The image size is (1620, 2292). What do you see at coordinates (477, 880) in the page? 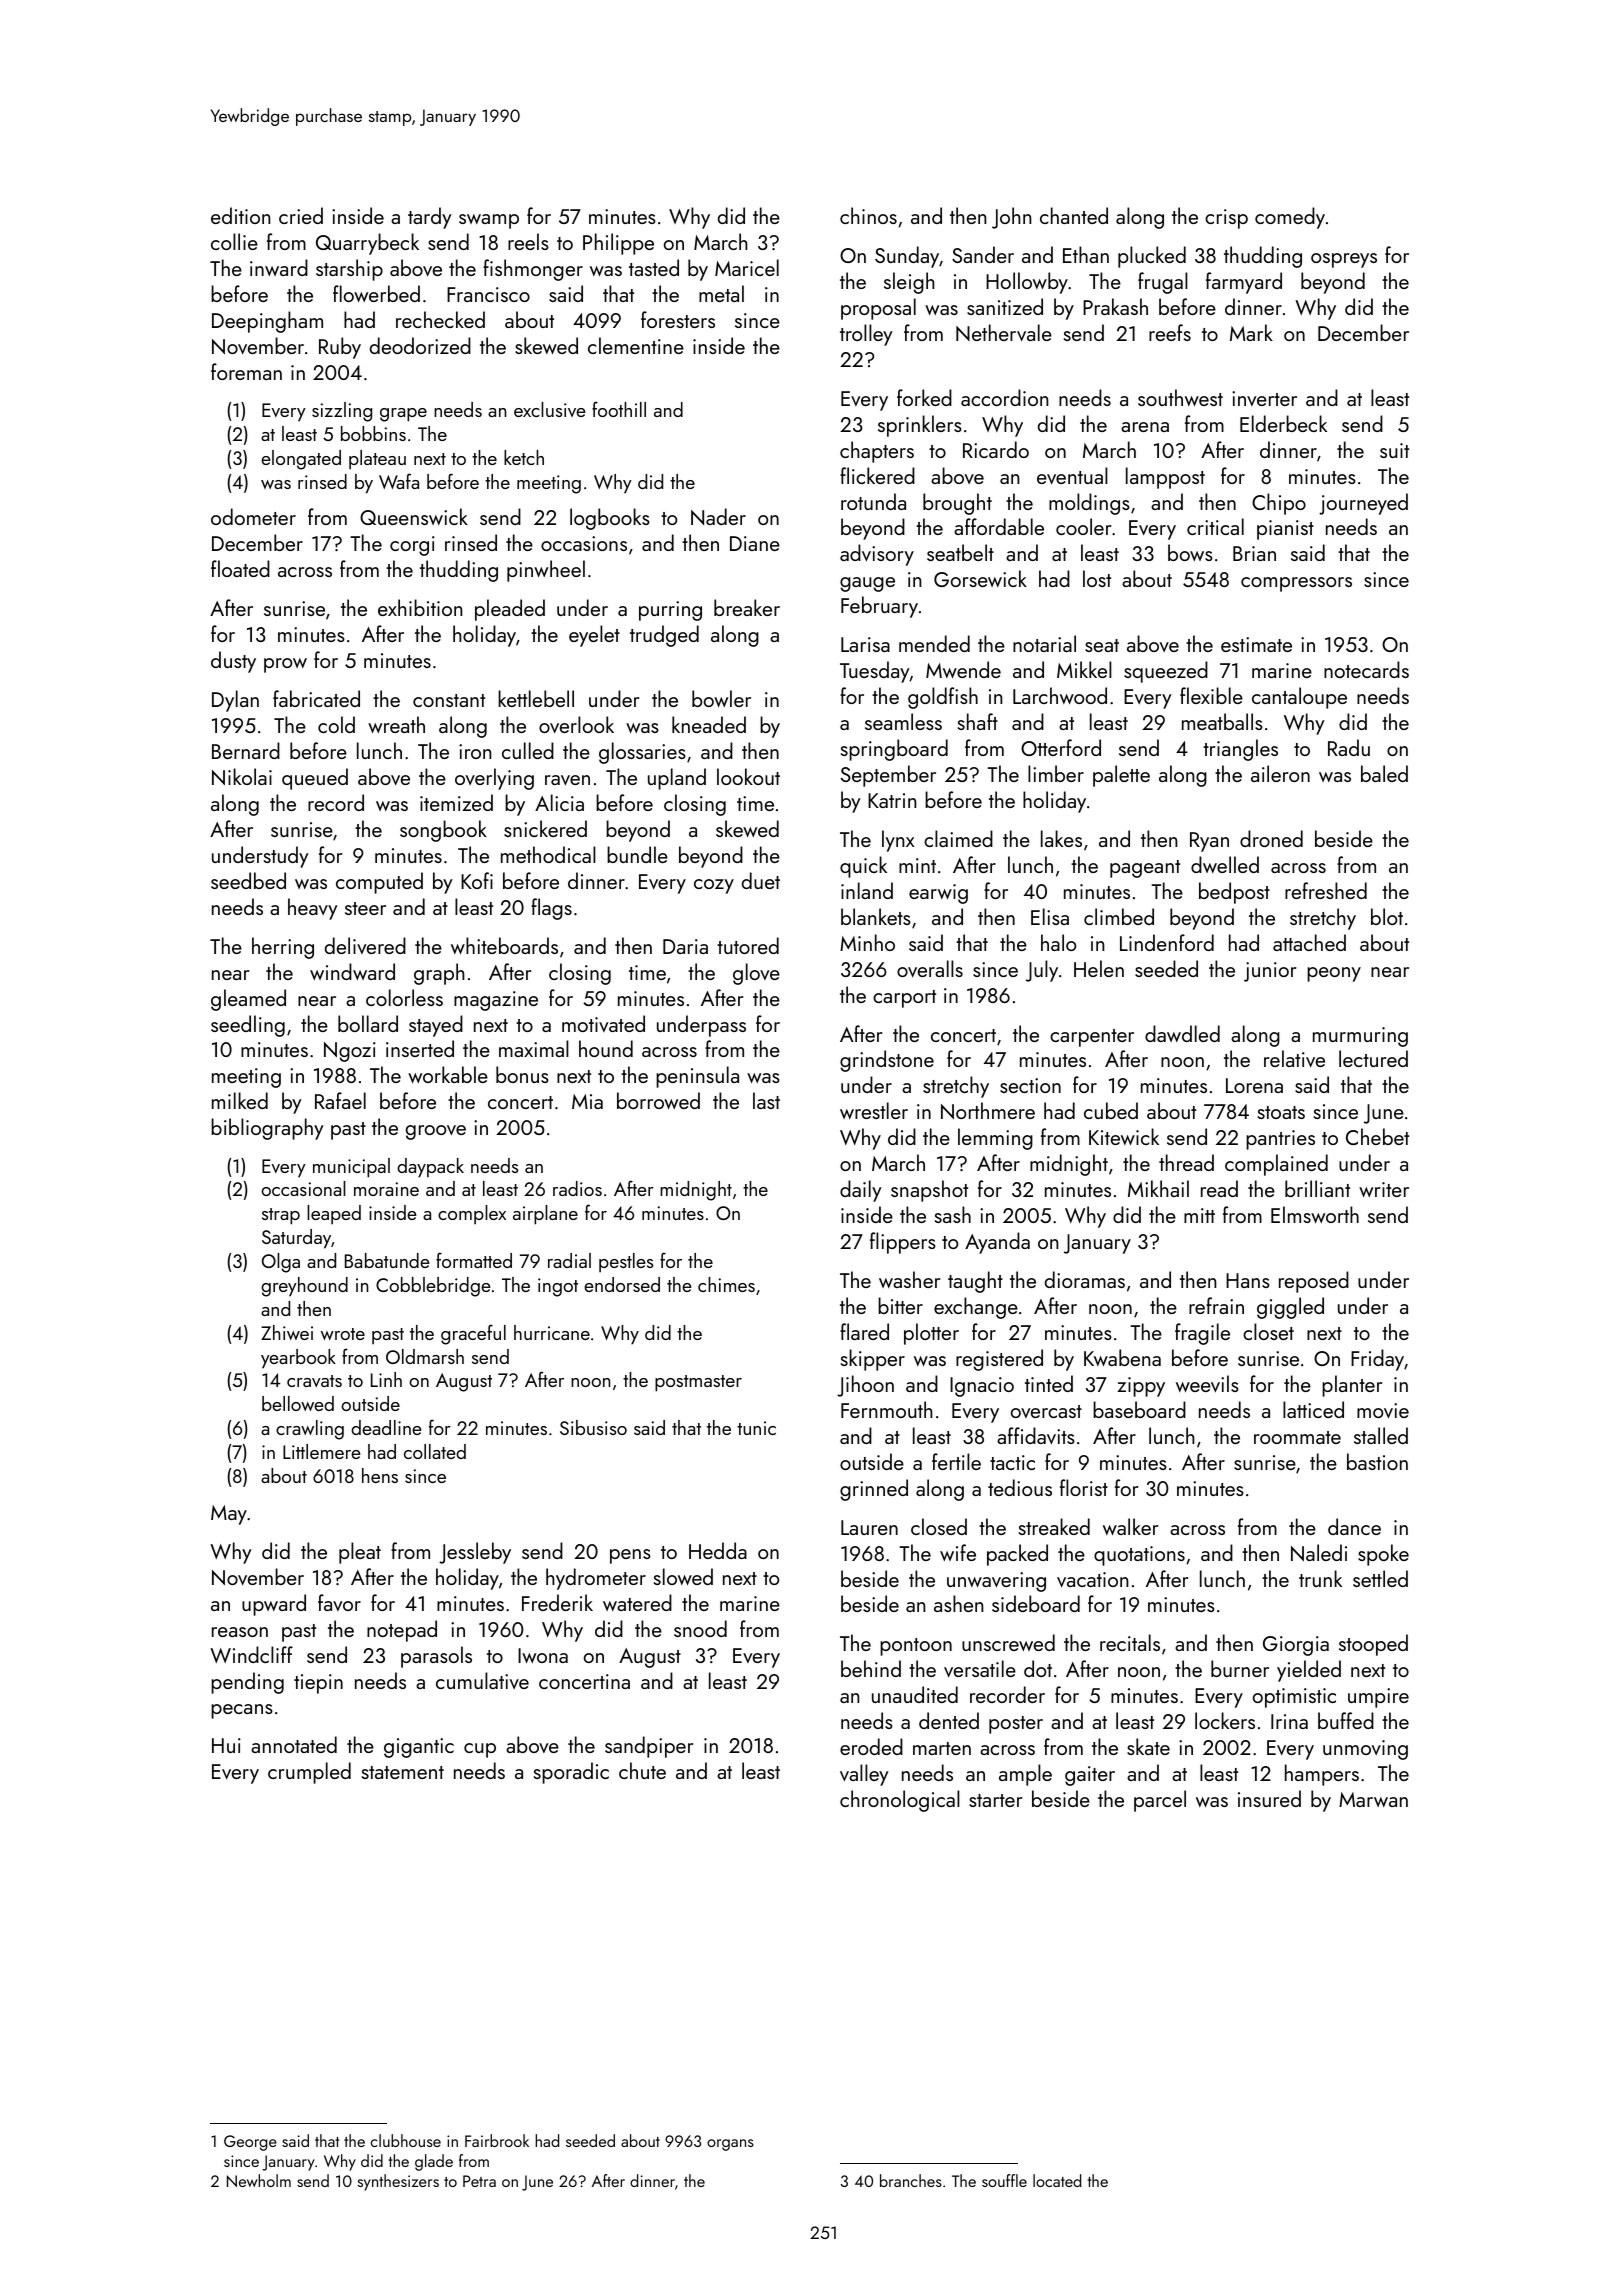
I see `Kofi` at bounding box center [477, 880].
